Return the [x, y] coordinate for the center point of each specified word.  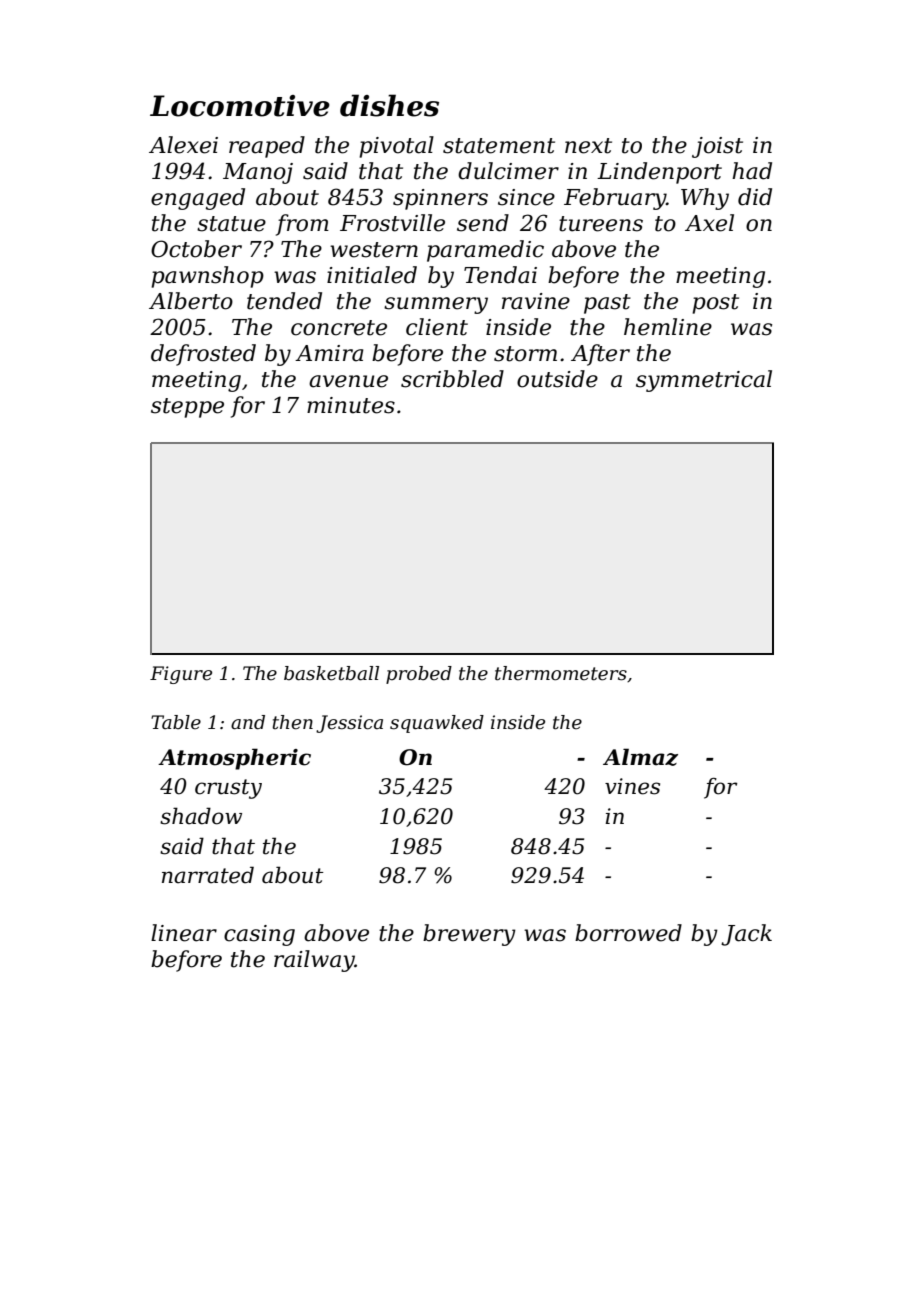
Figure [181, 675]
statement [499, 146]
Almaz [640, 757]
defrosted [203, 355]
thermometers [561, 673]
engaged [198, 199]
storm [525, 354]
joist [717, 147]
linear [184, 933]
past [607, 304]
